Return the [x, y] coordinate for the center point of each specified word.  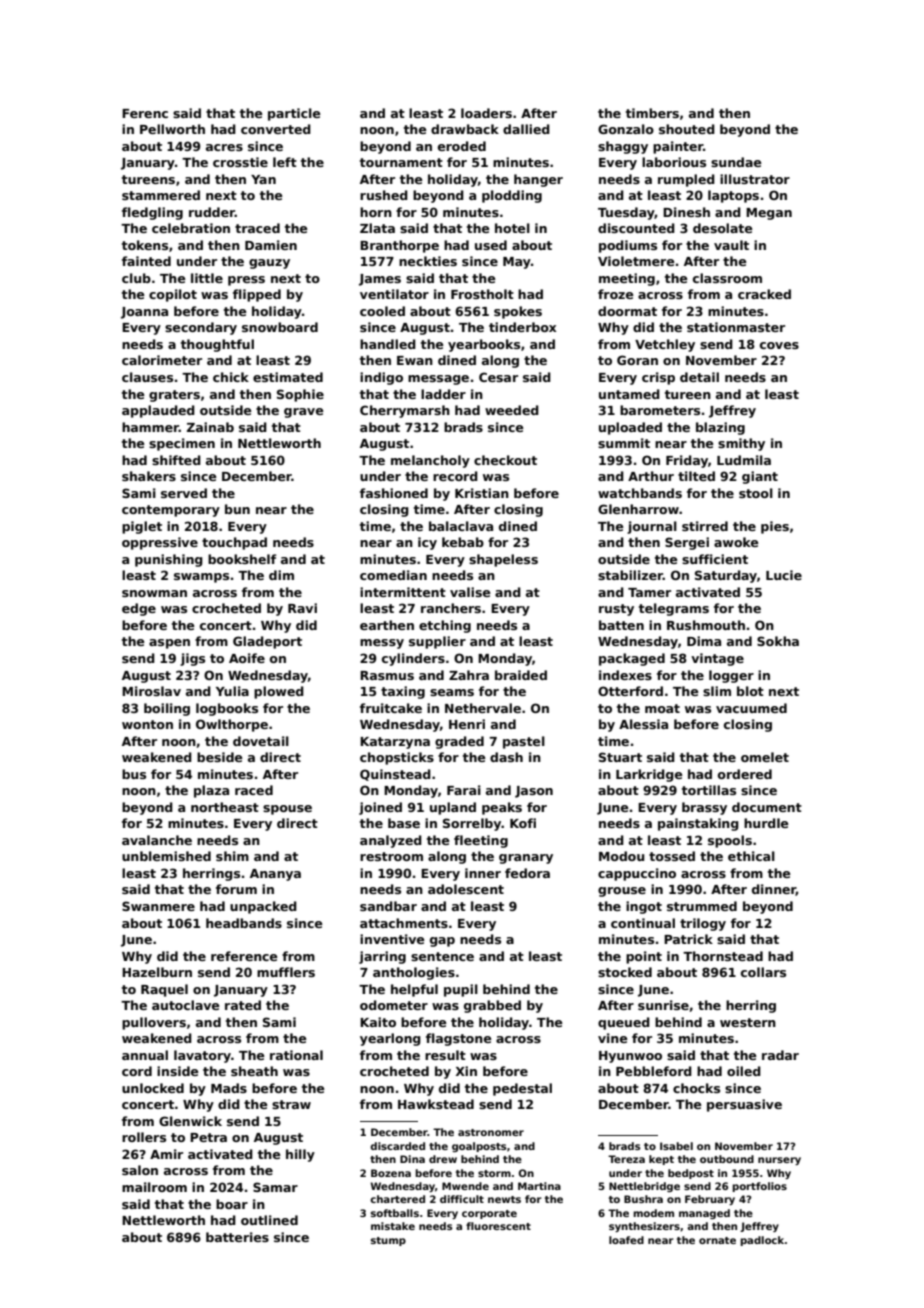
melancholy [430, 461]
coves [779, 345]
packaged [632, 659]
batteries [237, 1237]
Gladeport [267, 642]
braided [521, 675]
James [380, 280]
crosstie [240, 162]
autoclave [186, 1005]
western [748, 1022]
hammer [150, 427]
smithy [741, 444]
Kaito [378, 1022]
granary [526, 859]
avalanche [157, 840]
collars [763, 972]
